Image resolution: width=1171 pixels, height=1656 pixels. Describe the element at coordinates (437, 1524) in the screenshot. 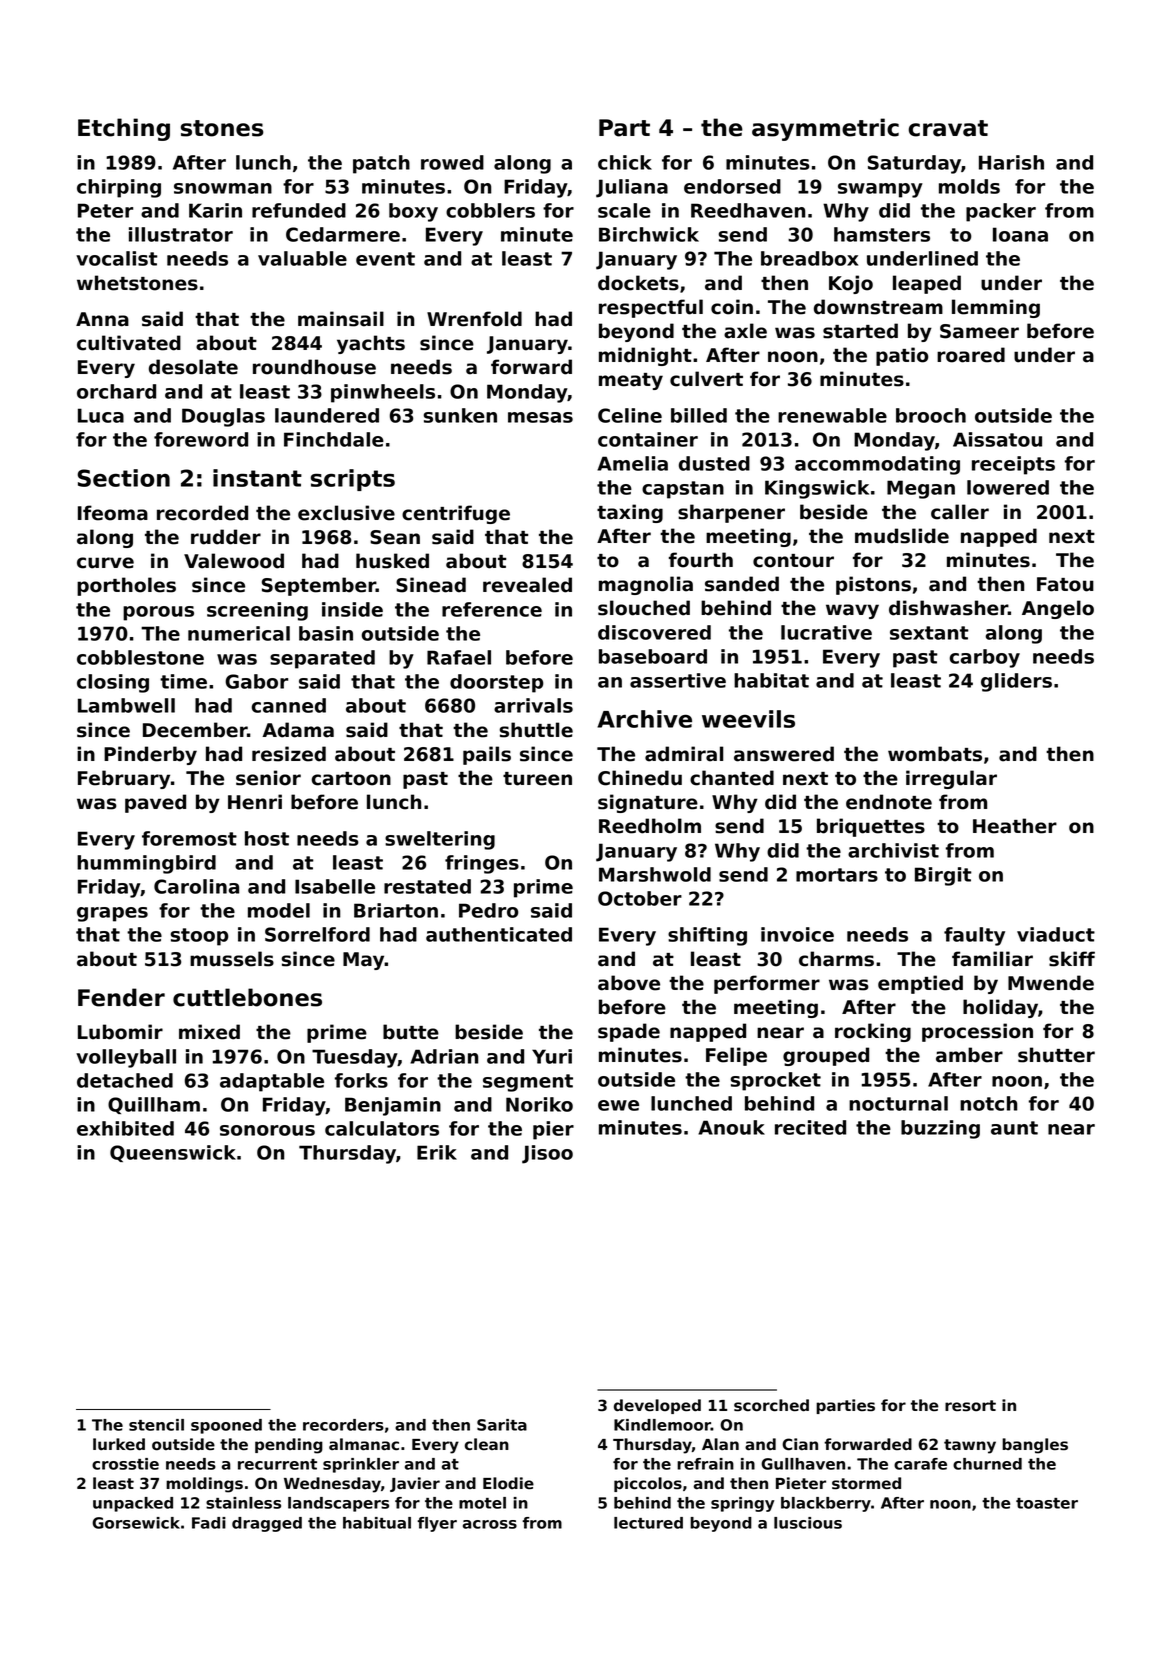

I see `flyer` at that location.
